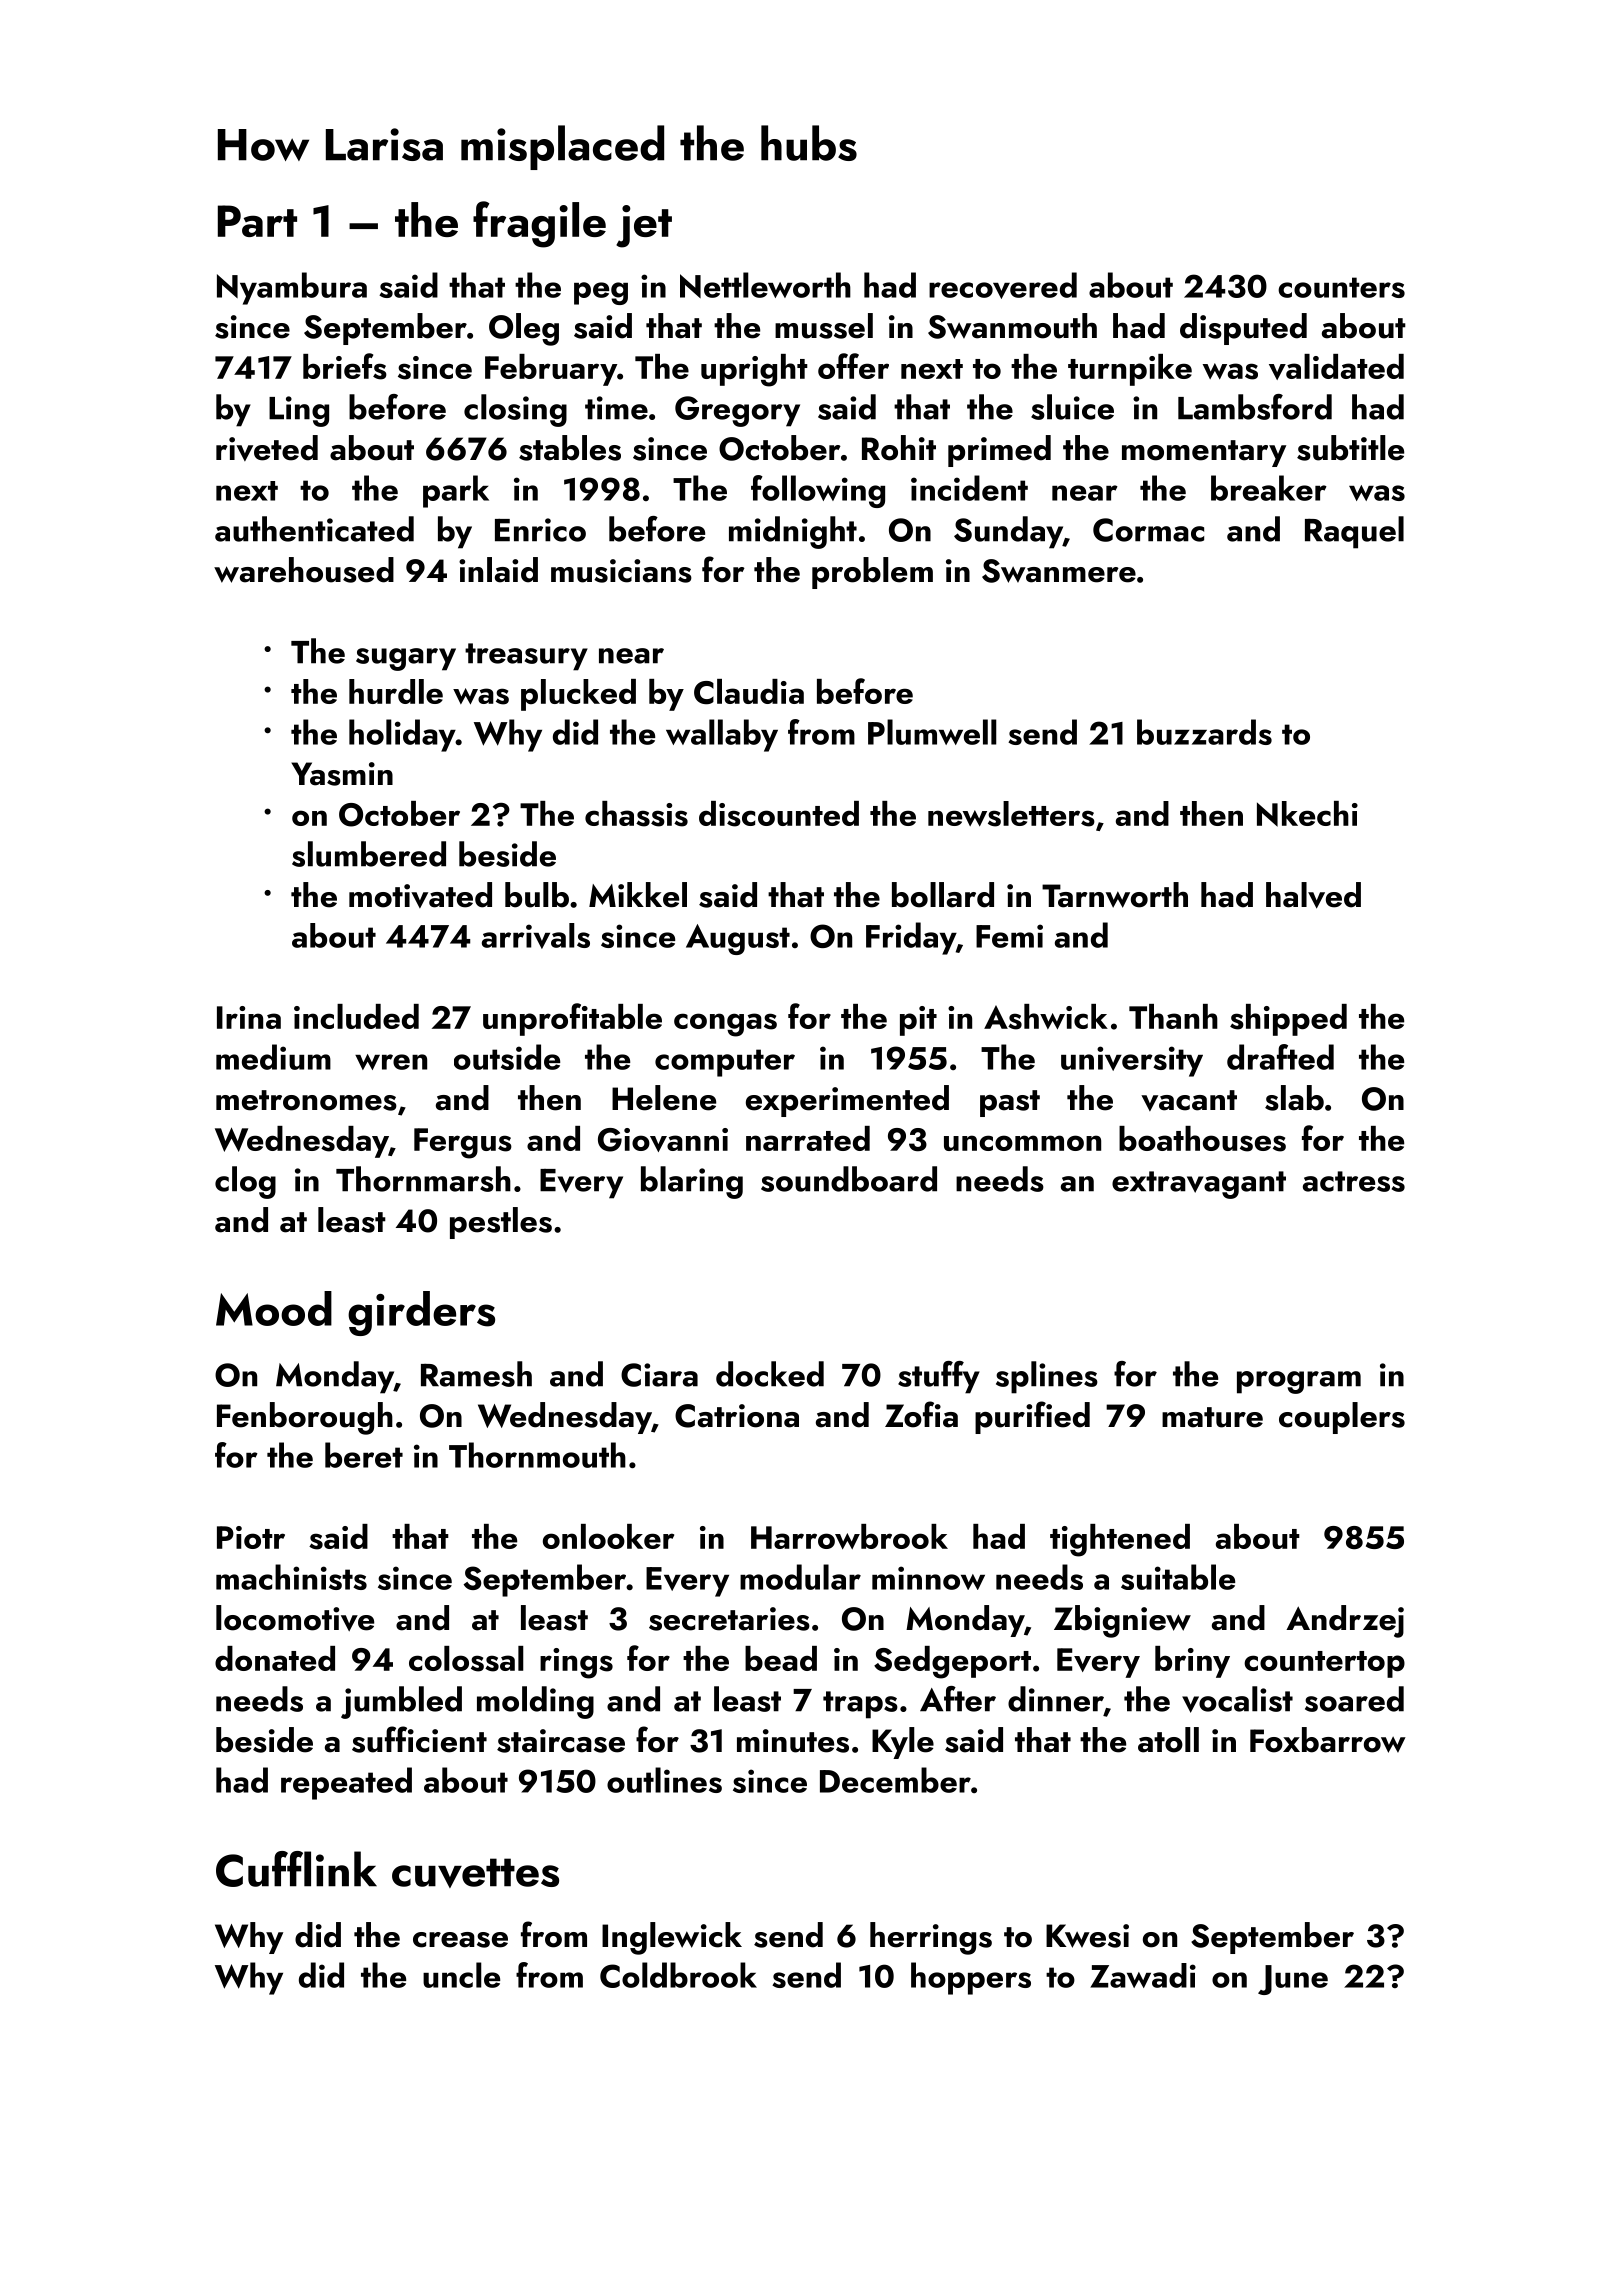 The width and height of the document is (1620, 2292). I want to click on Nyambura, so click(292, 288).
